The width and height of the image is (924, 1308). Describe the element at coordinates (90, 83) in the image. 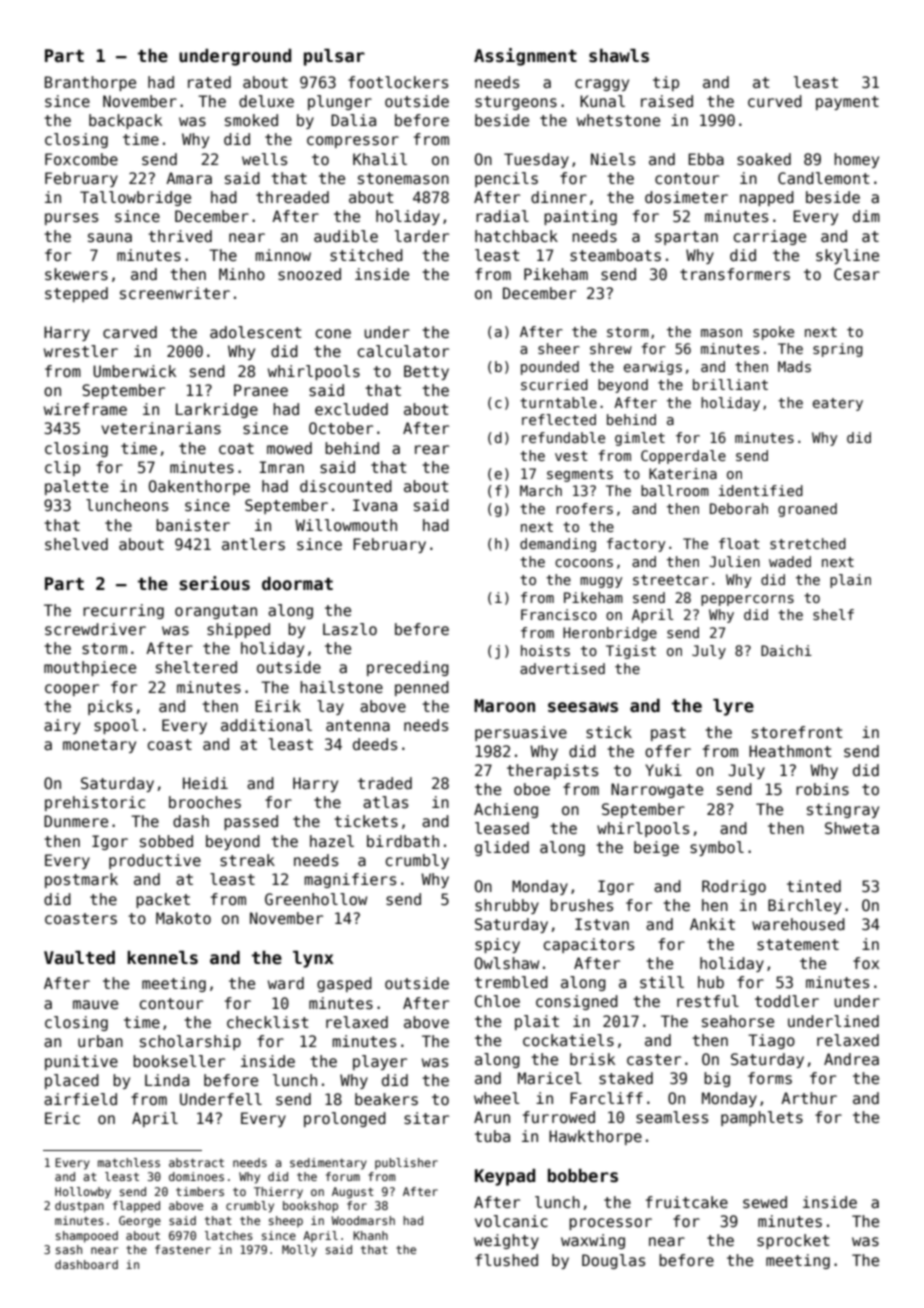

I see `Branthorpe` at that location.
